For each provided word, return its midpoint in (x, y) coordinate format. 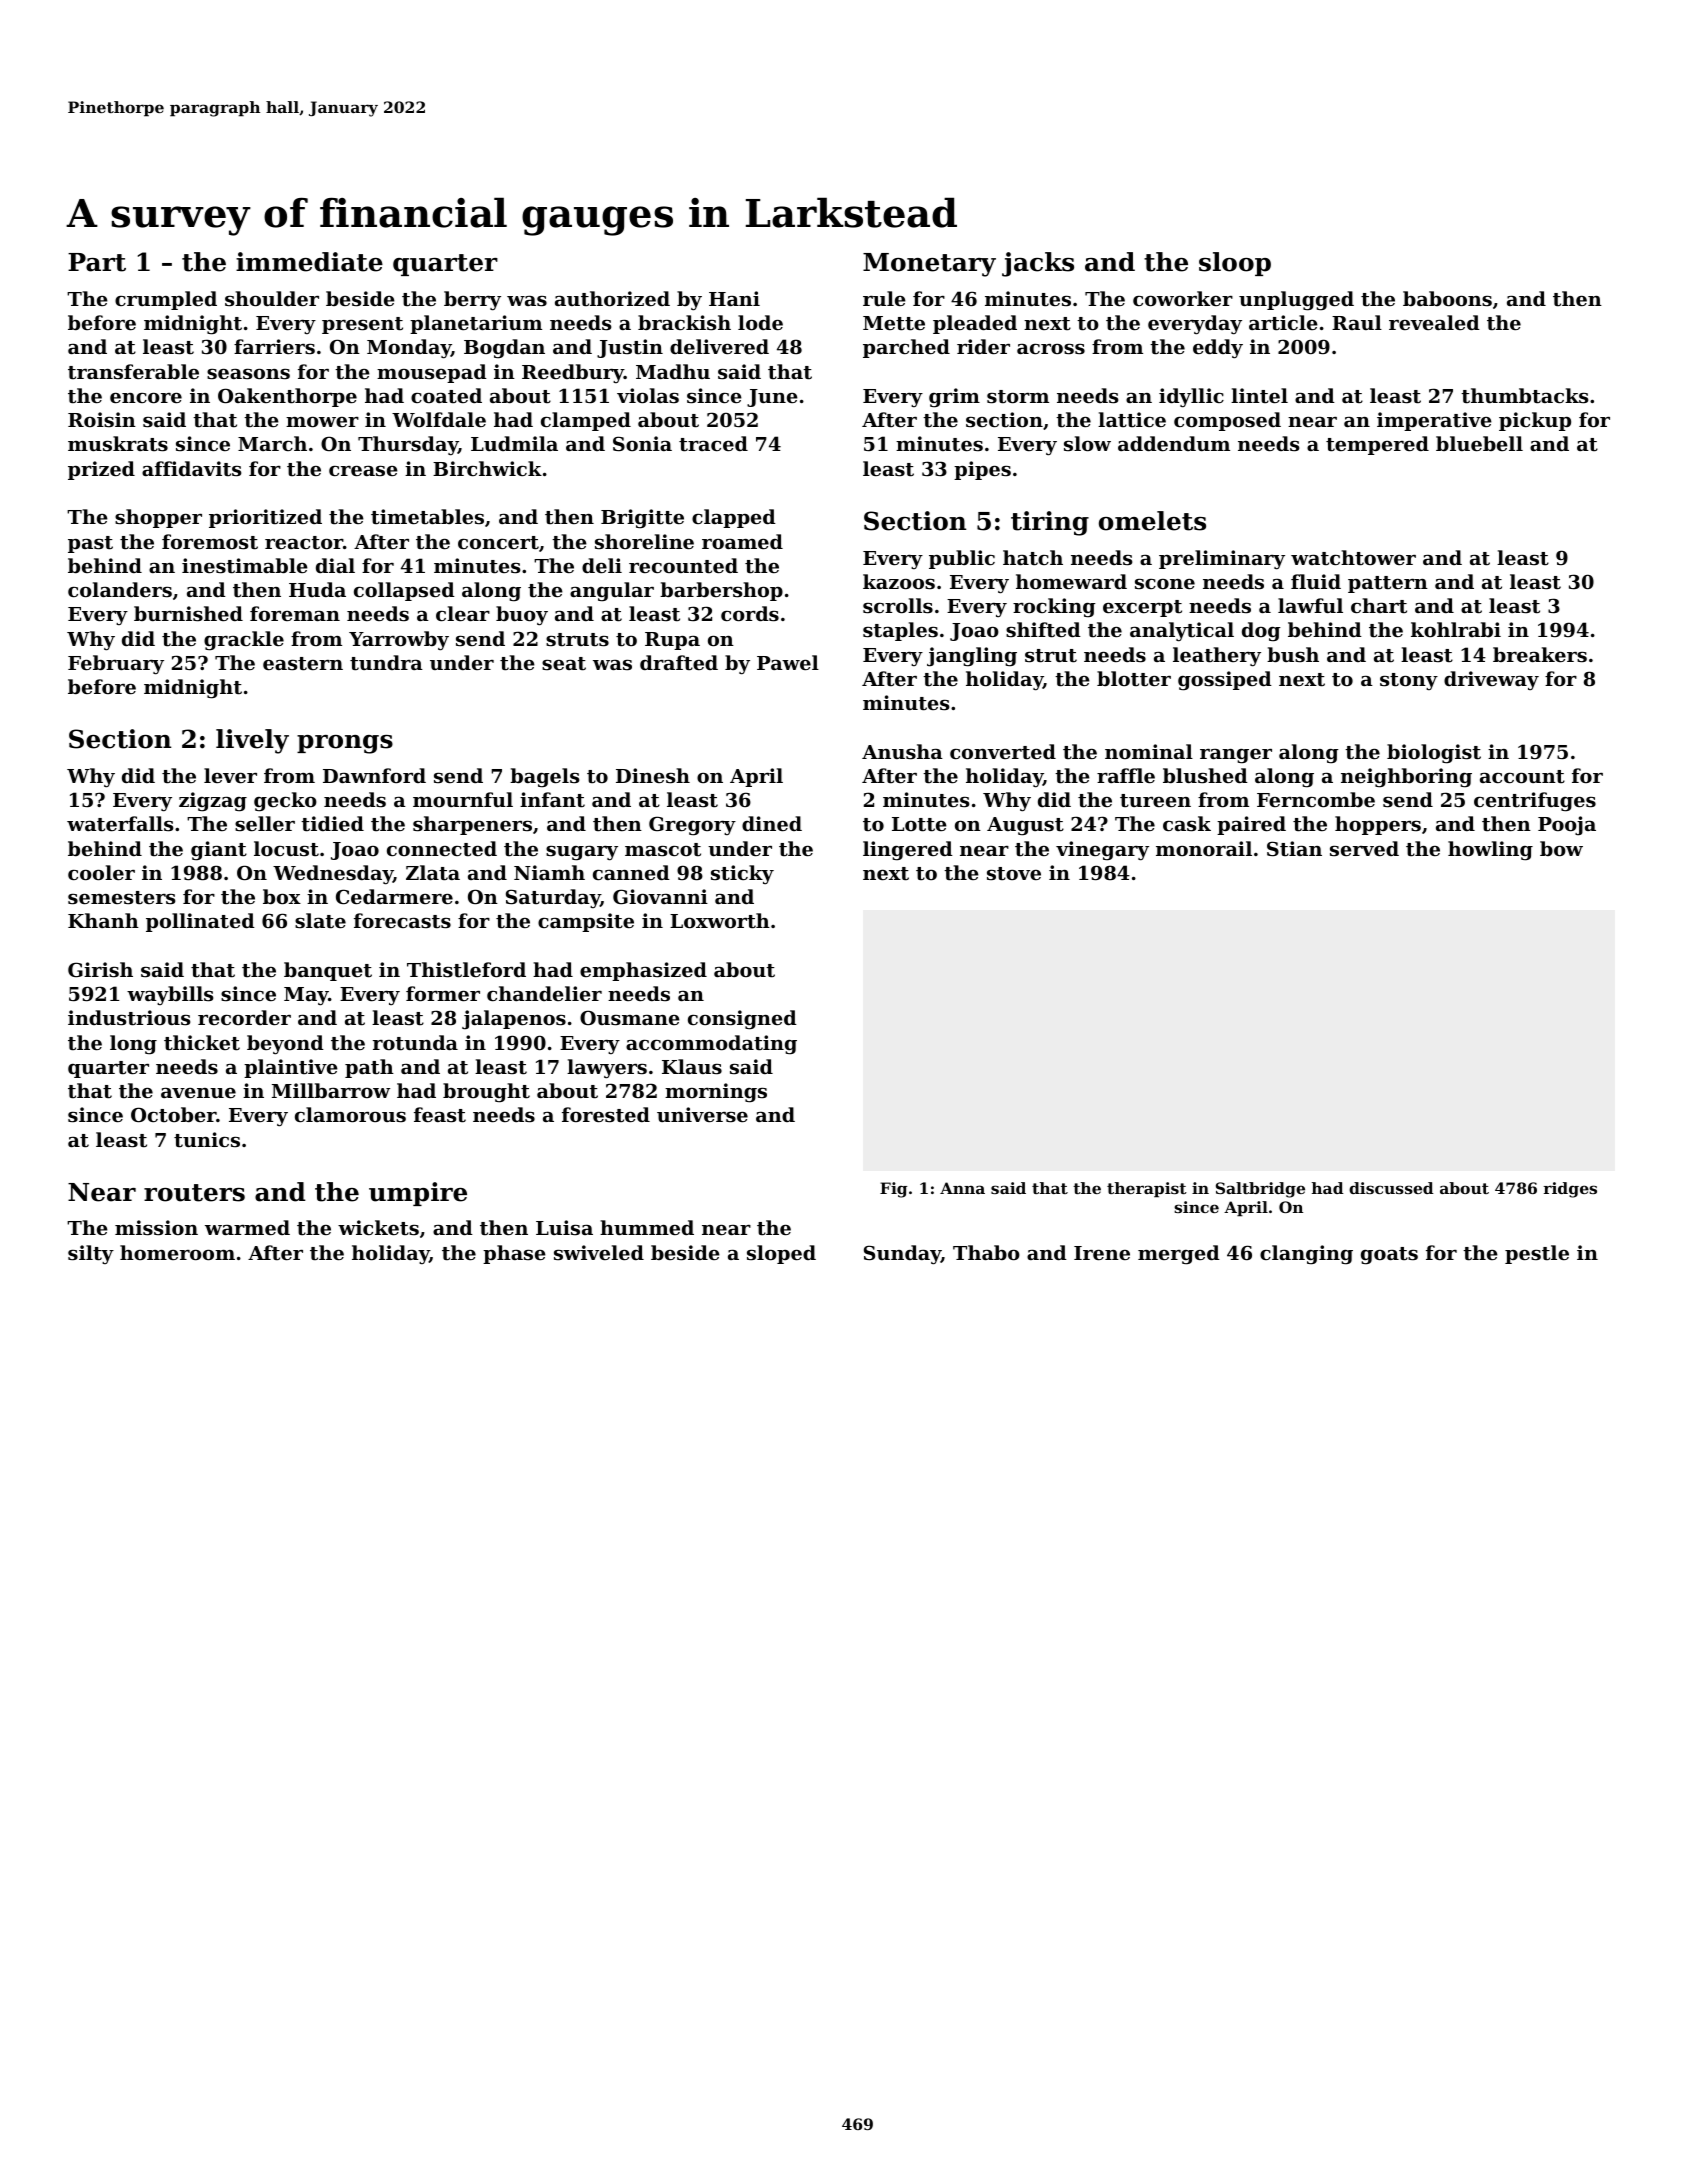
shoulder (272, 299)
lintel (1259, 396)
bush (1293, 654)
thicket (202, 1043)
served (1364, 848)
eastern (303, 664)
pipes (982, 470)
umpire (418, 1194)
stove (1014, 874)
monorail (1204, 848)
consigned (742, 1020)
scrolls (898, 606)
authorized (612, 298)
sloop (1235, 264)
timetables (427, 517)
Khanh (103, 920)
